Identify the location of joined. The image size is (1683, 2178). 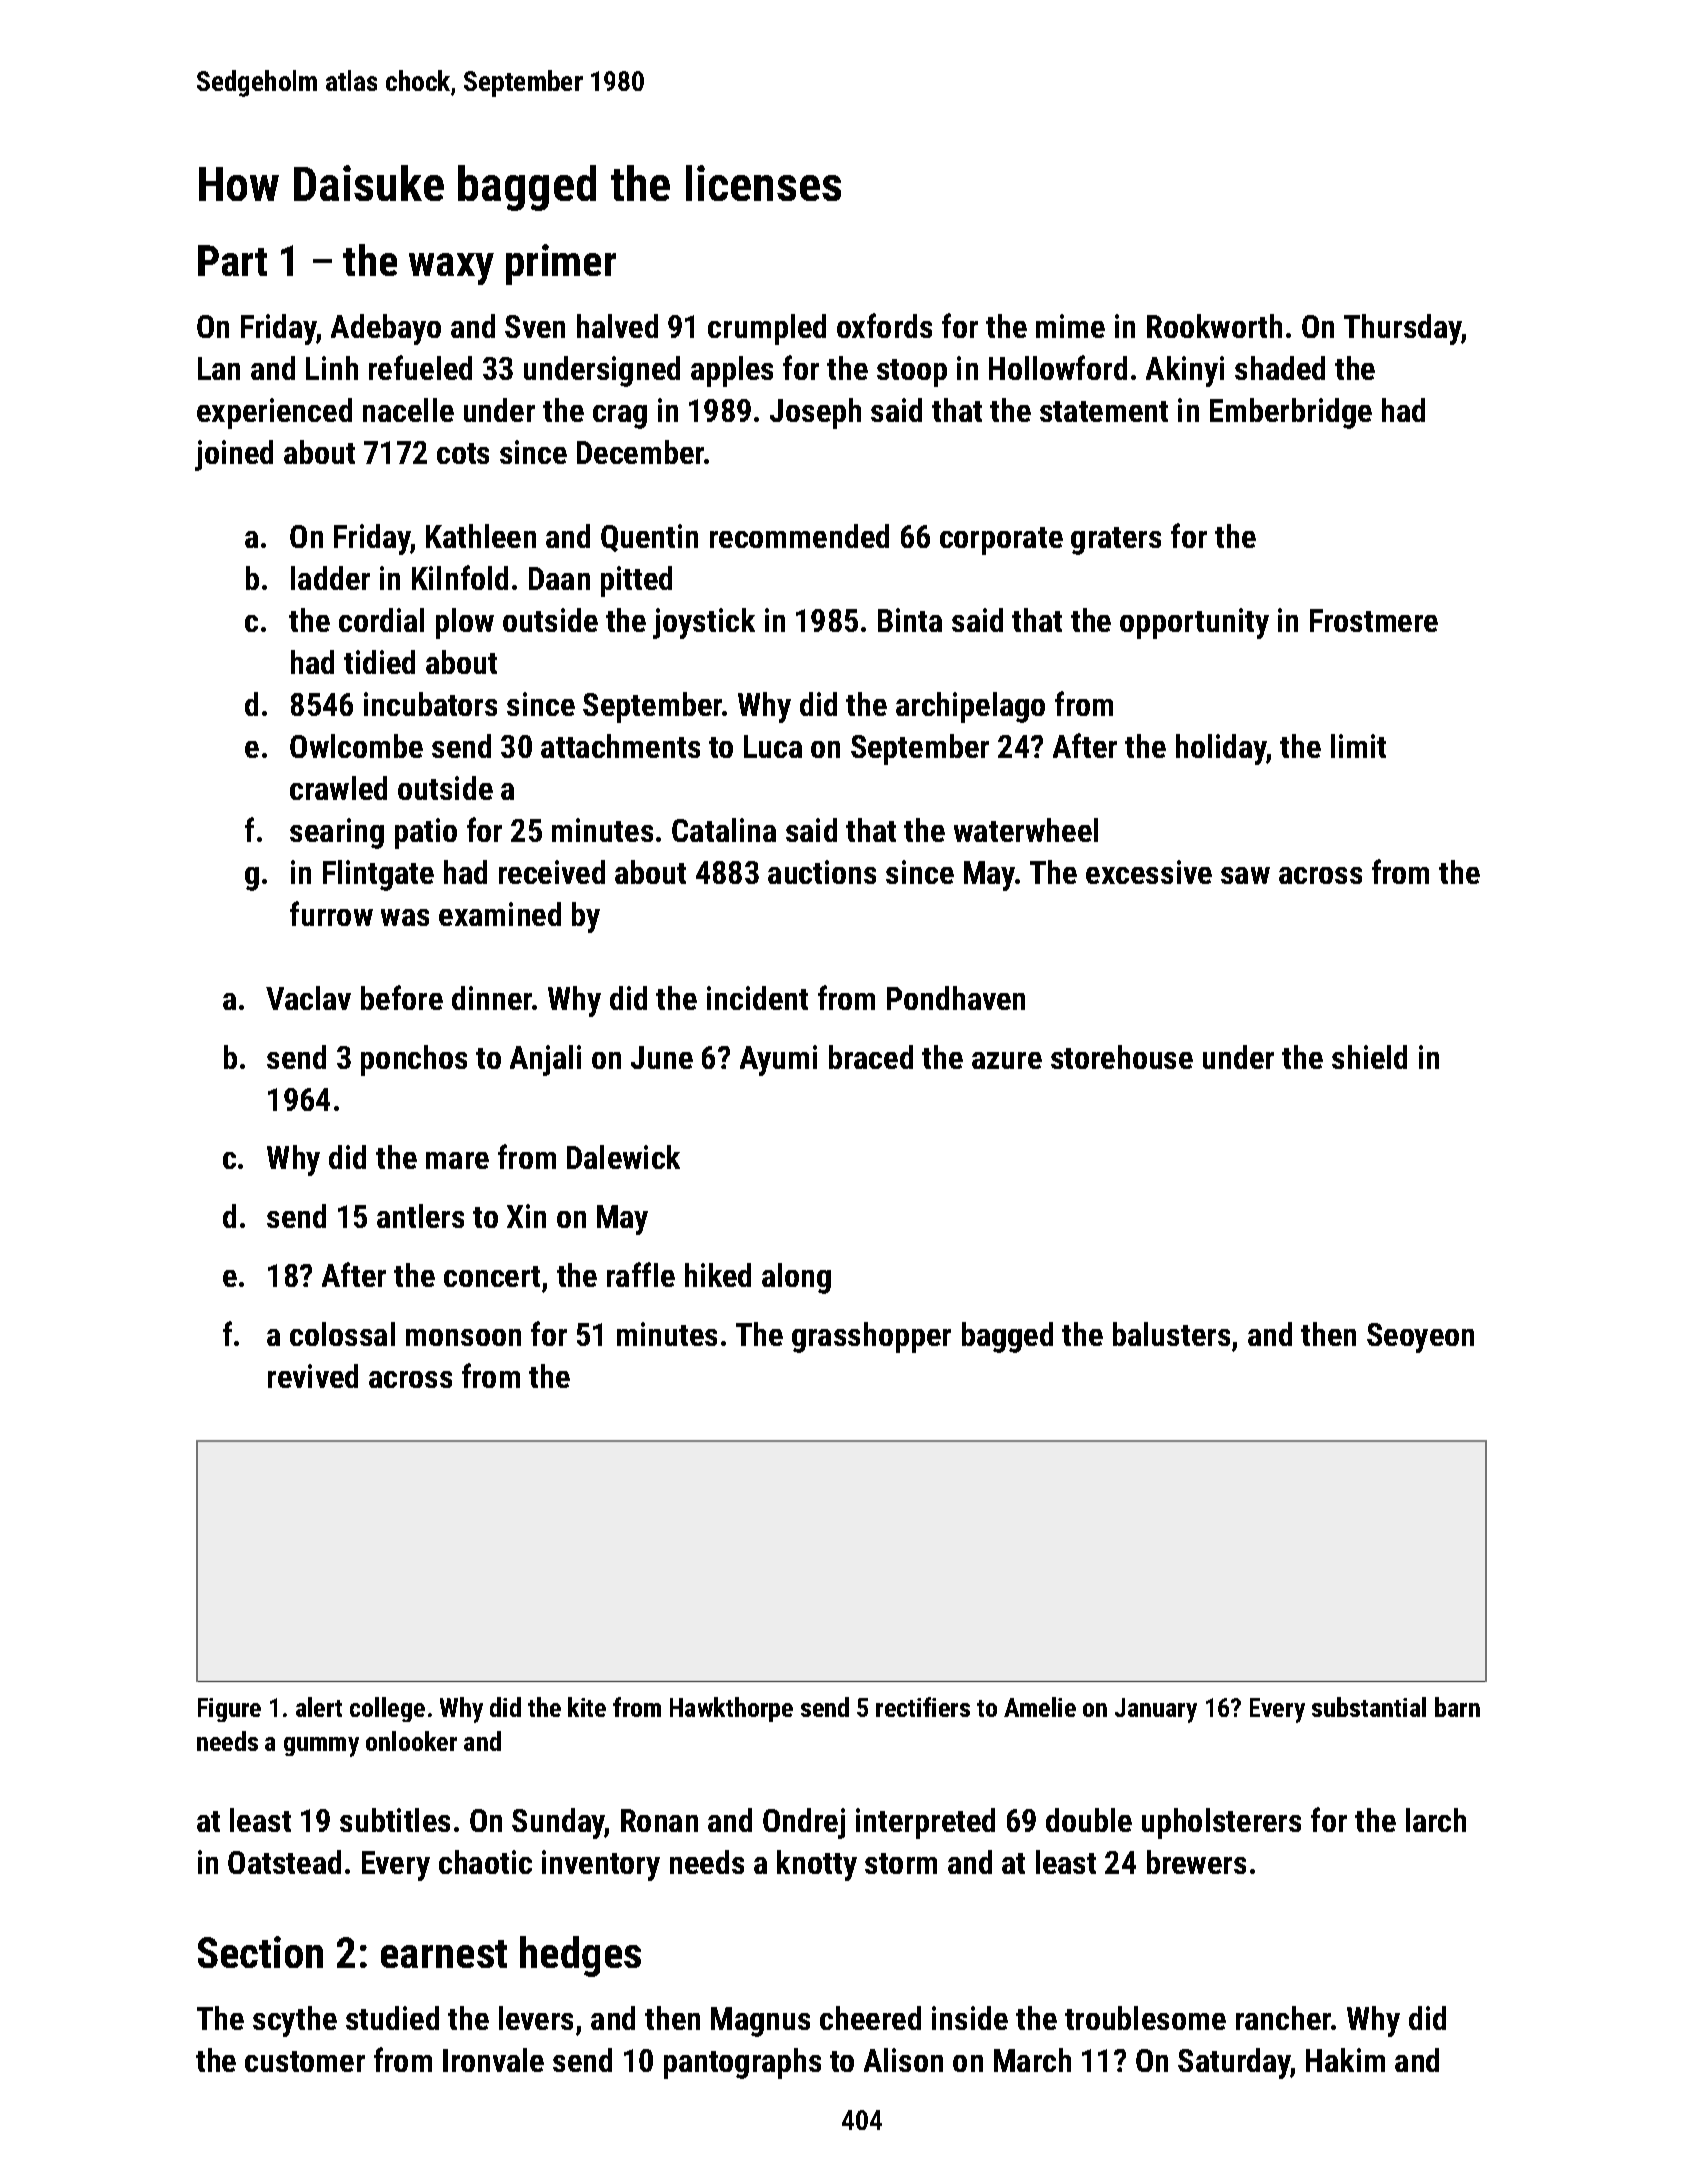
(234, 455).
